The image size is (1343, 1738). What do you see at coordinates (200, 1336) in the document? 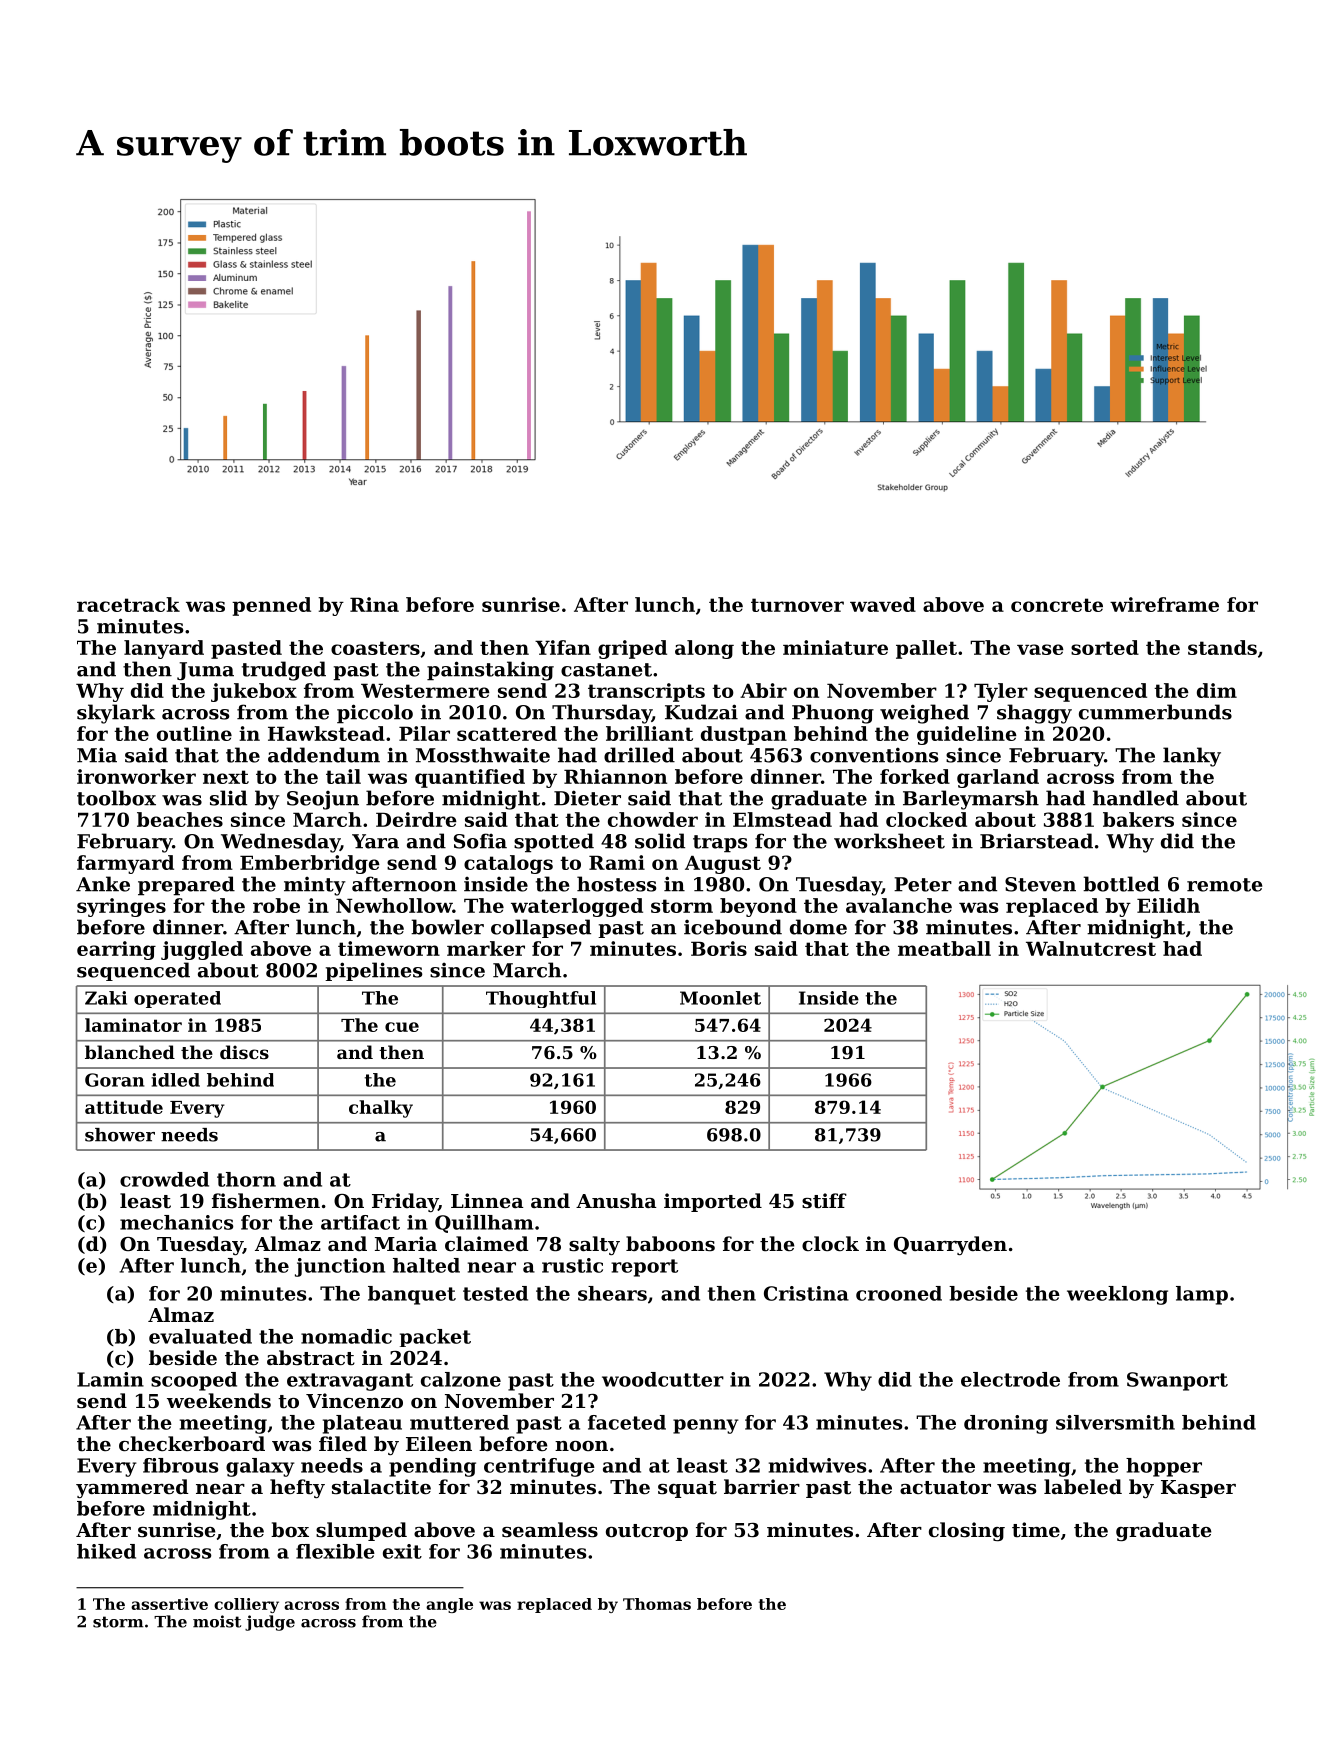
I see `evaluated` at bounding box center [200, 1336].
